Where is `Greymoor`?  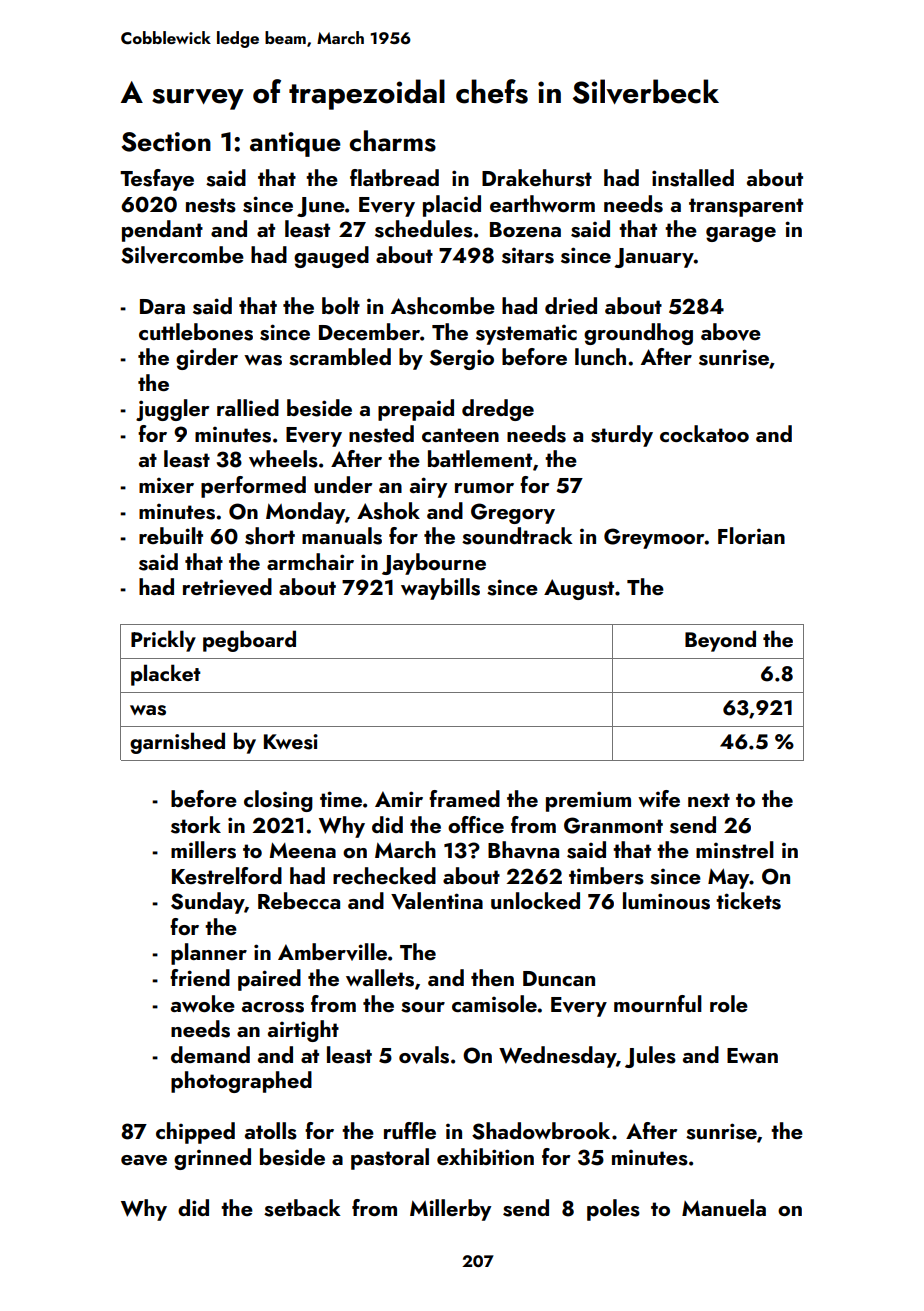 Greymoor is located at coordinates (654, 538).
